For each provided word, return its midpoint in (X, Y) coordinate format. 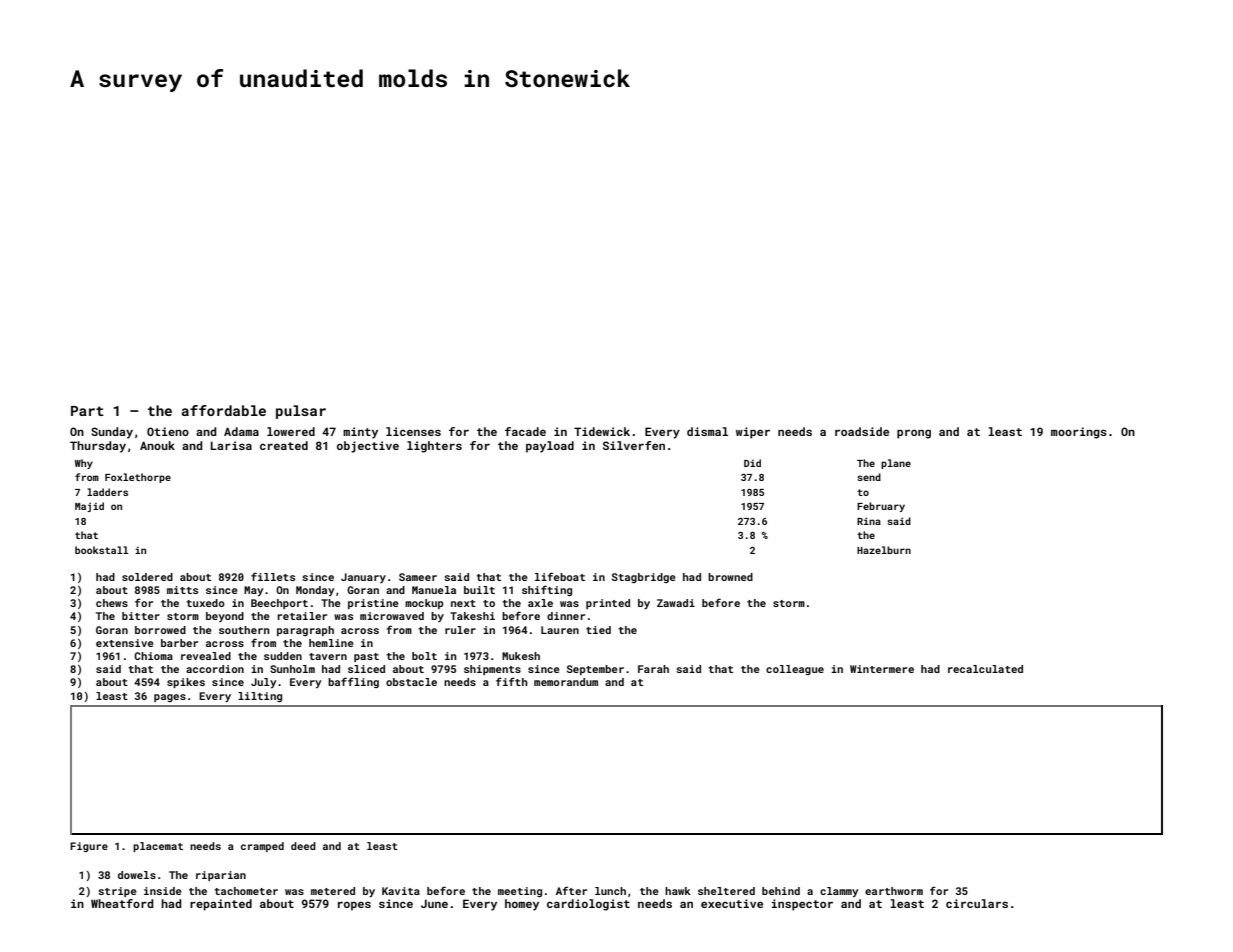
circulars (977, 903)
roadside (862, 431)
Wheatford (122, 903)
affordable (223, 410)
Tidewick (602, 431)
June (434, 903)
